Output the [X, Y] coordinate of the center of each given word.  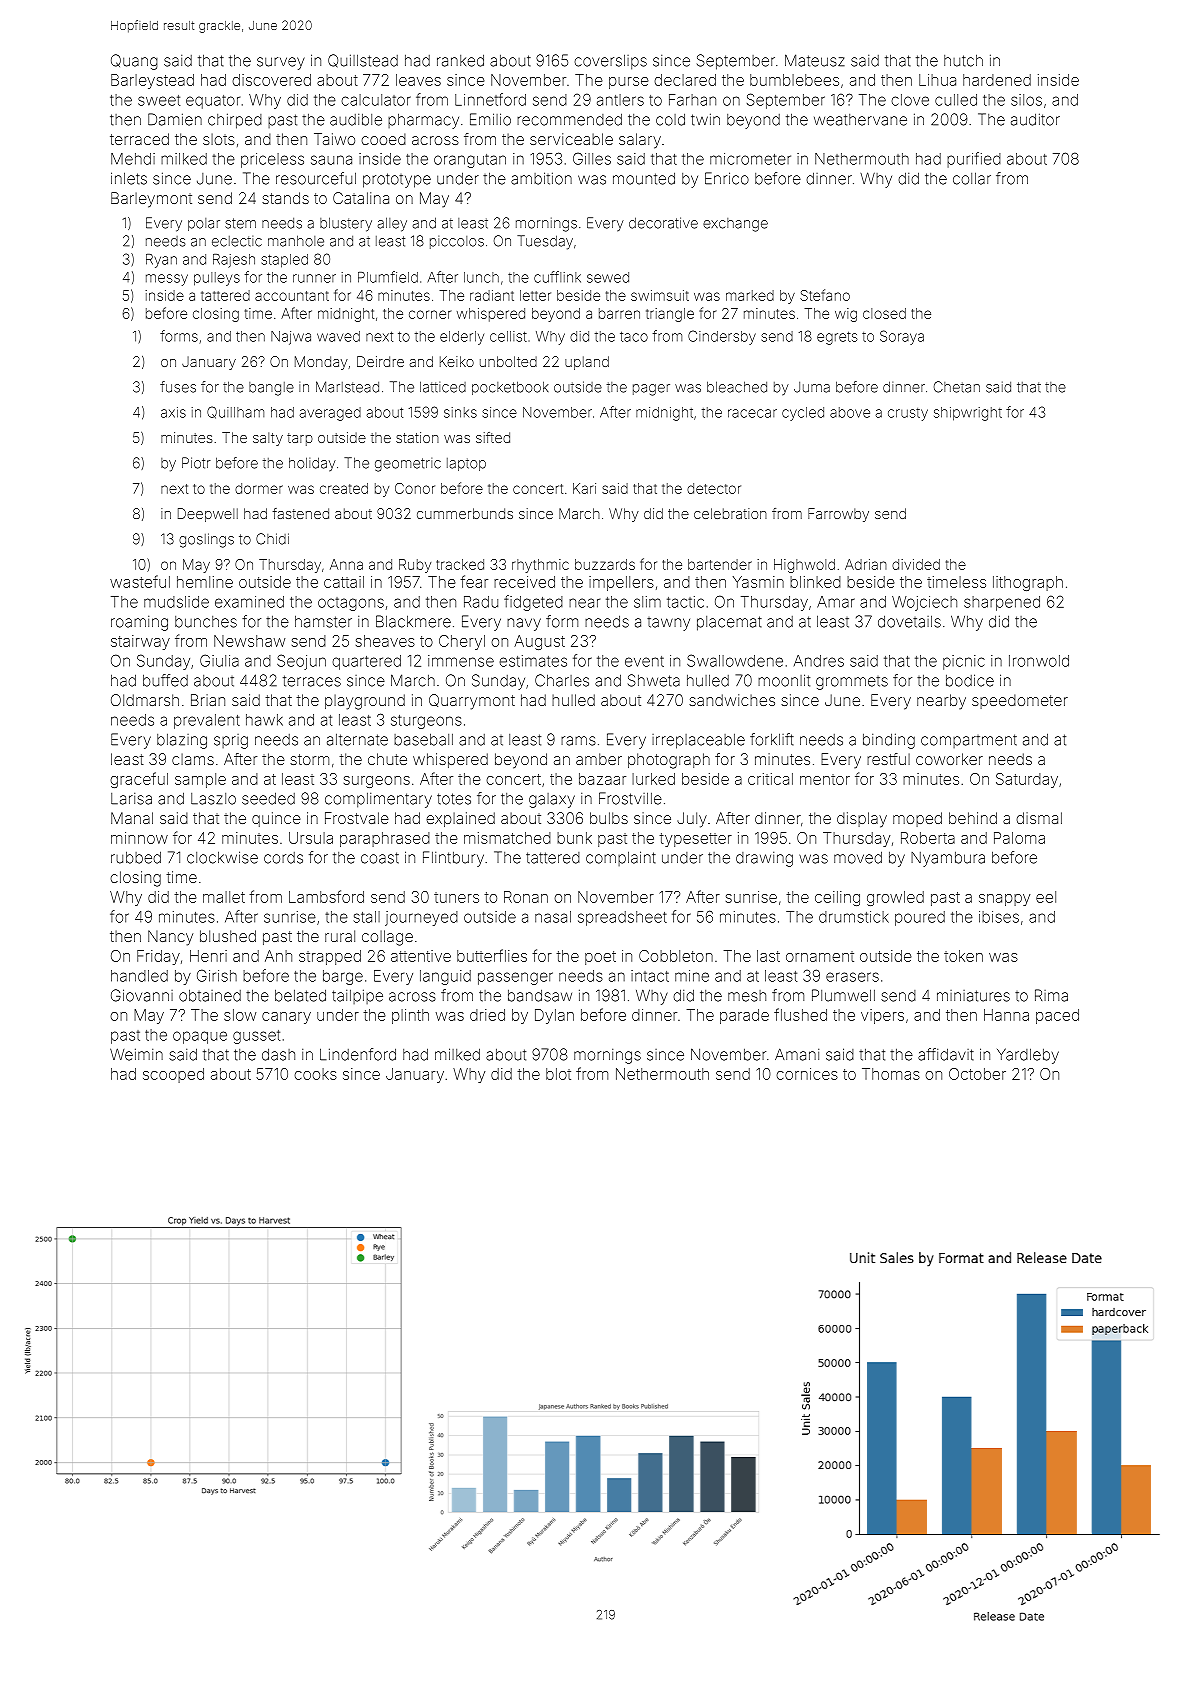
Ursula [311, 838]
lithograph [1028, 583]
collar [972, 178]
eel [1046, 897]
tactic [685, 602]
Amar [836, 602]
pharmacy [423, 121]
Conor [415, 488]
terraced [139, 139]
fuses [178, 387]
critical [770, 779]
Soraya [902, 337]
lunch [481, 277]
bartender [720, 564]
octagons [351, 604]
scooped [173, 1075]
